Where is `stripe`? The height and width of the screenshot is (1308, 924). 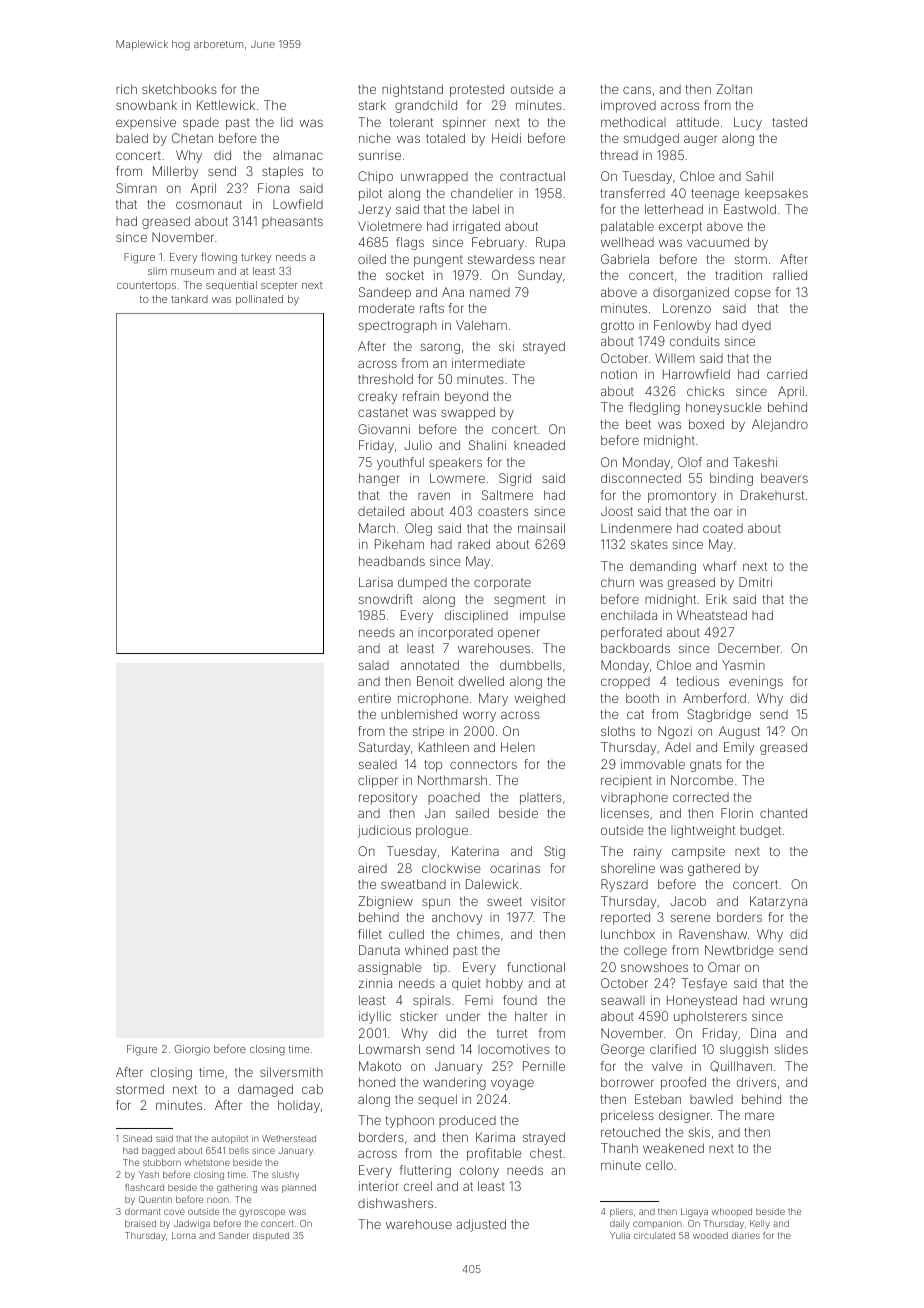 stripe is located at coordinates (428, 732).
